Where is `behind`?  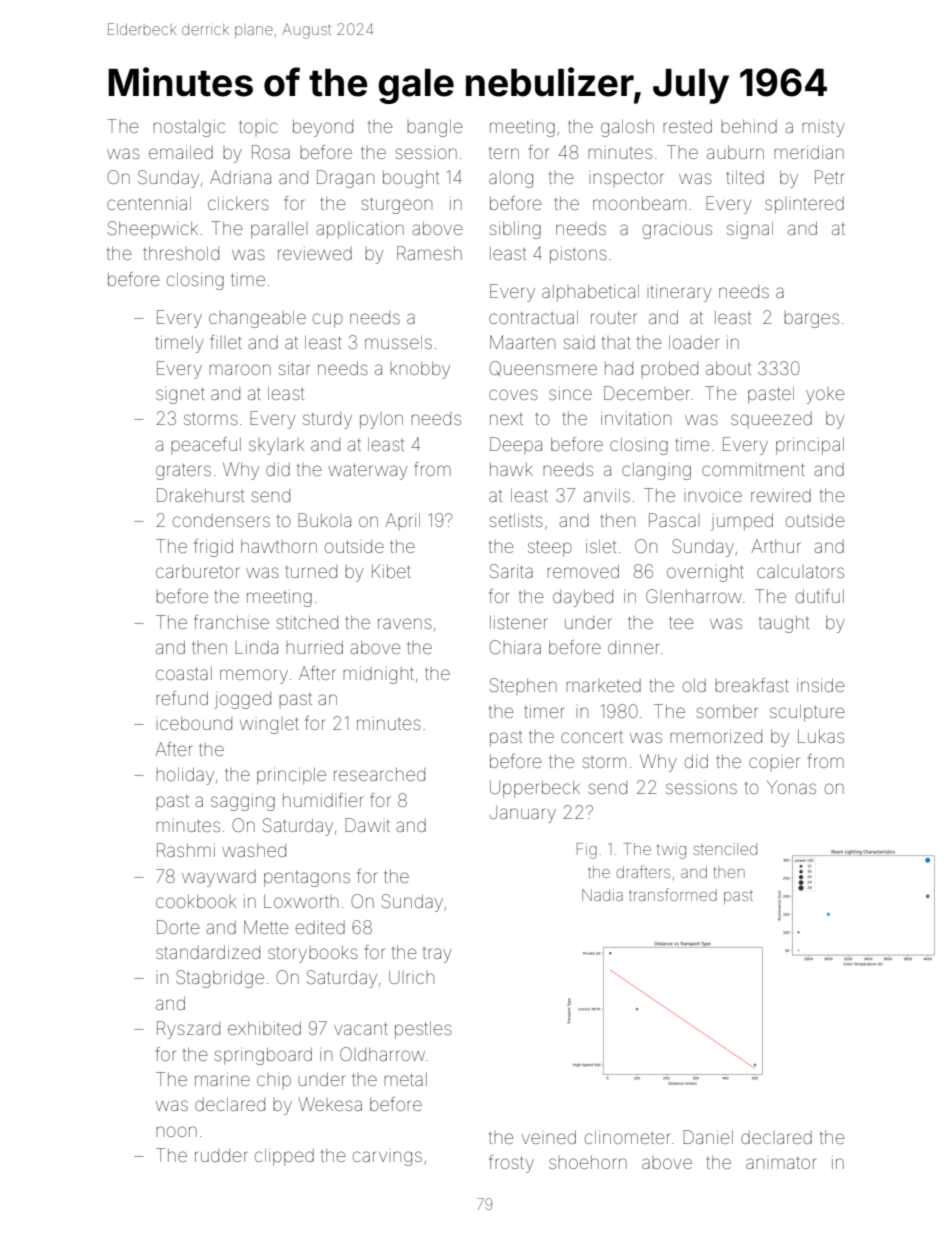 behind is located at coordinates (749, 126).
